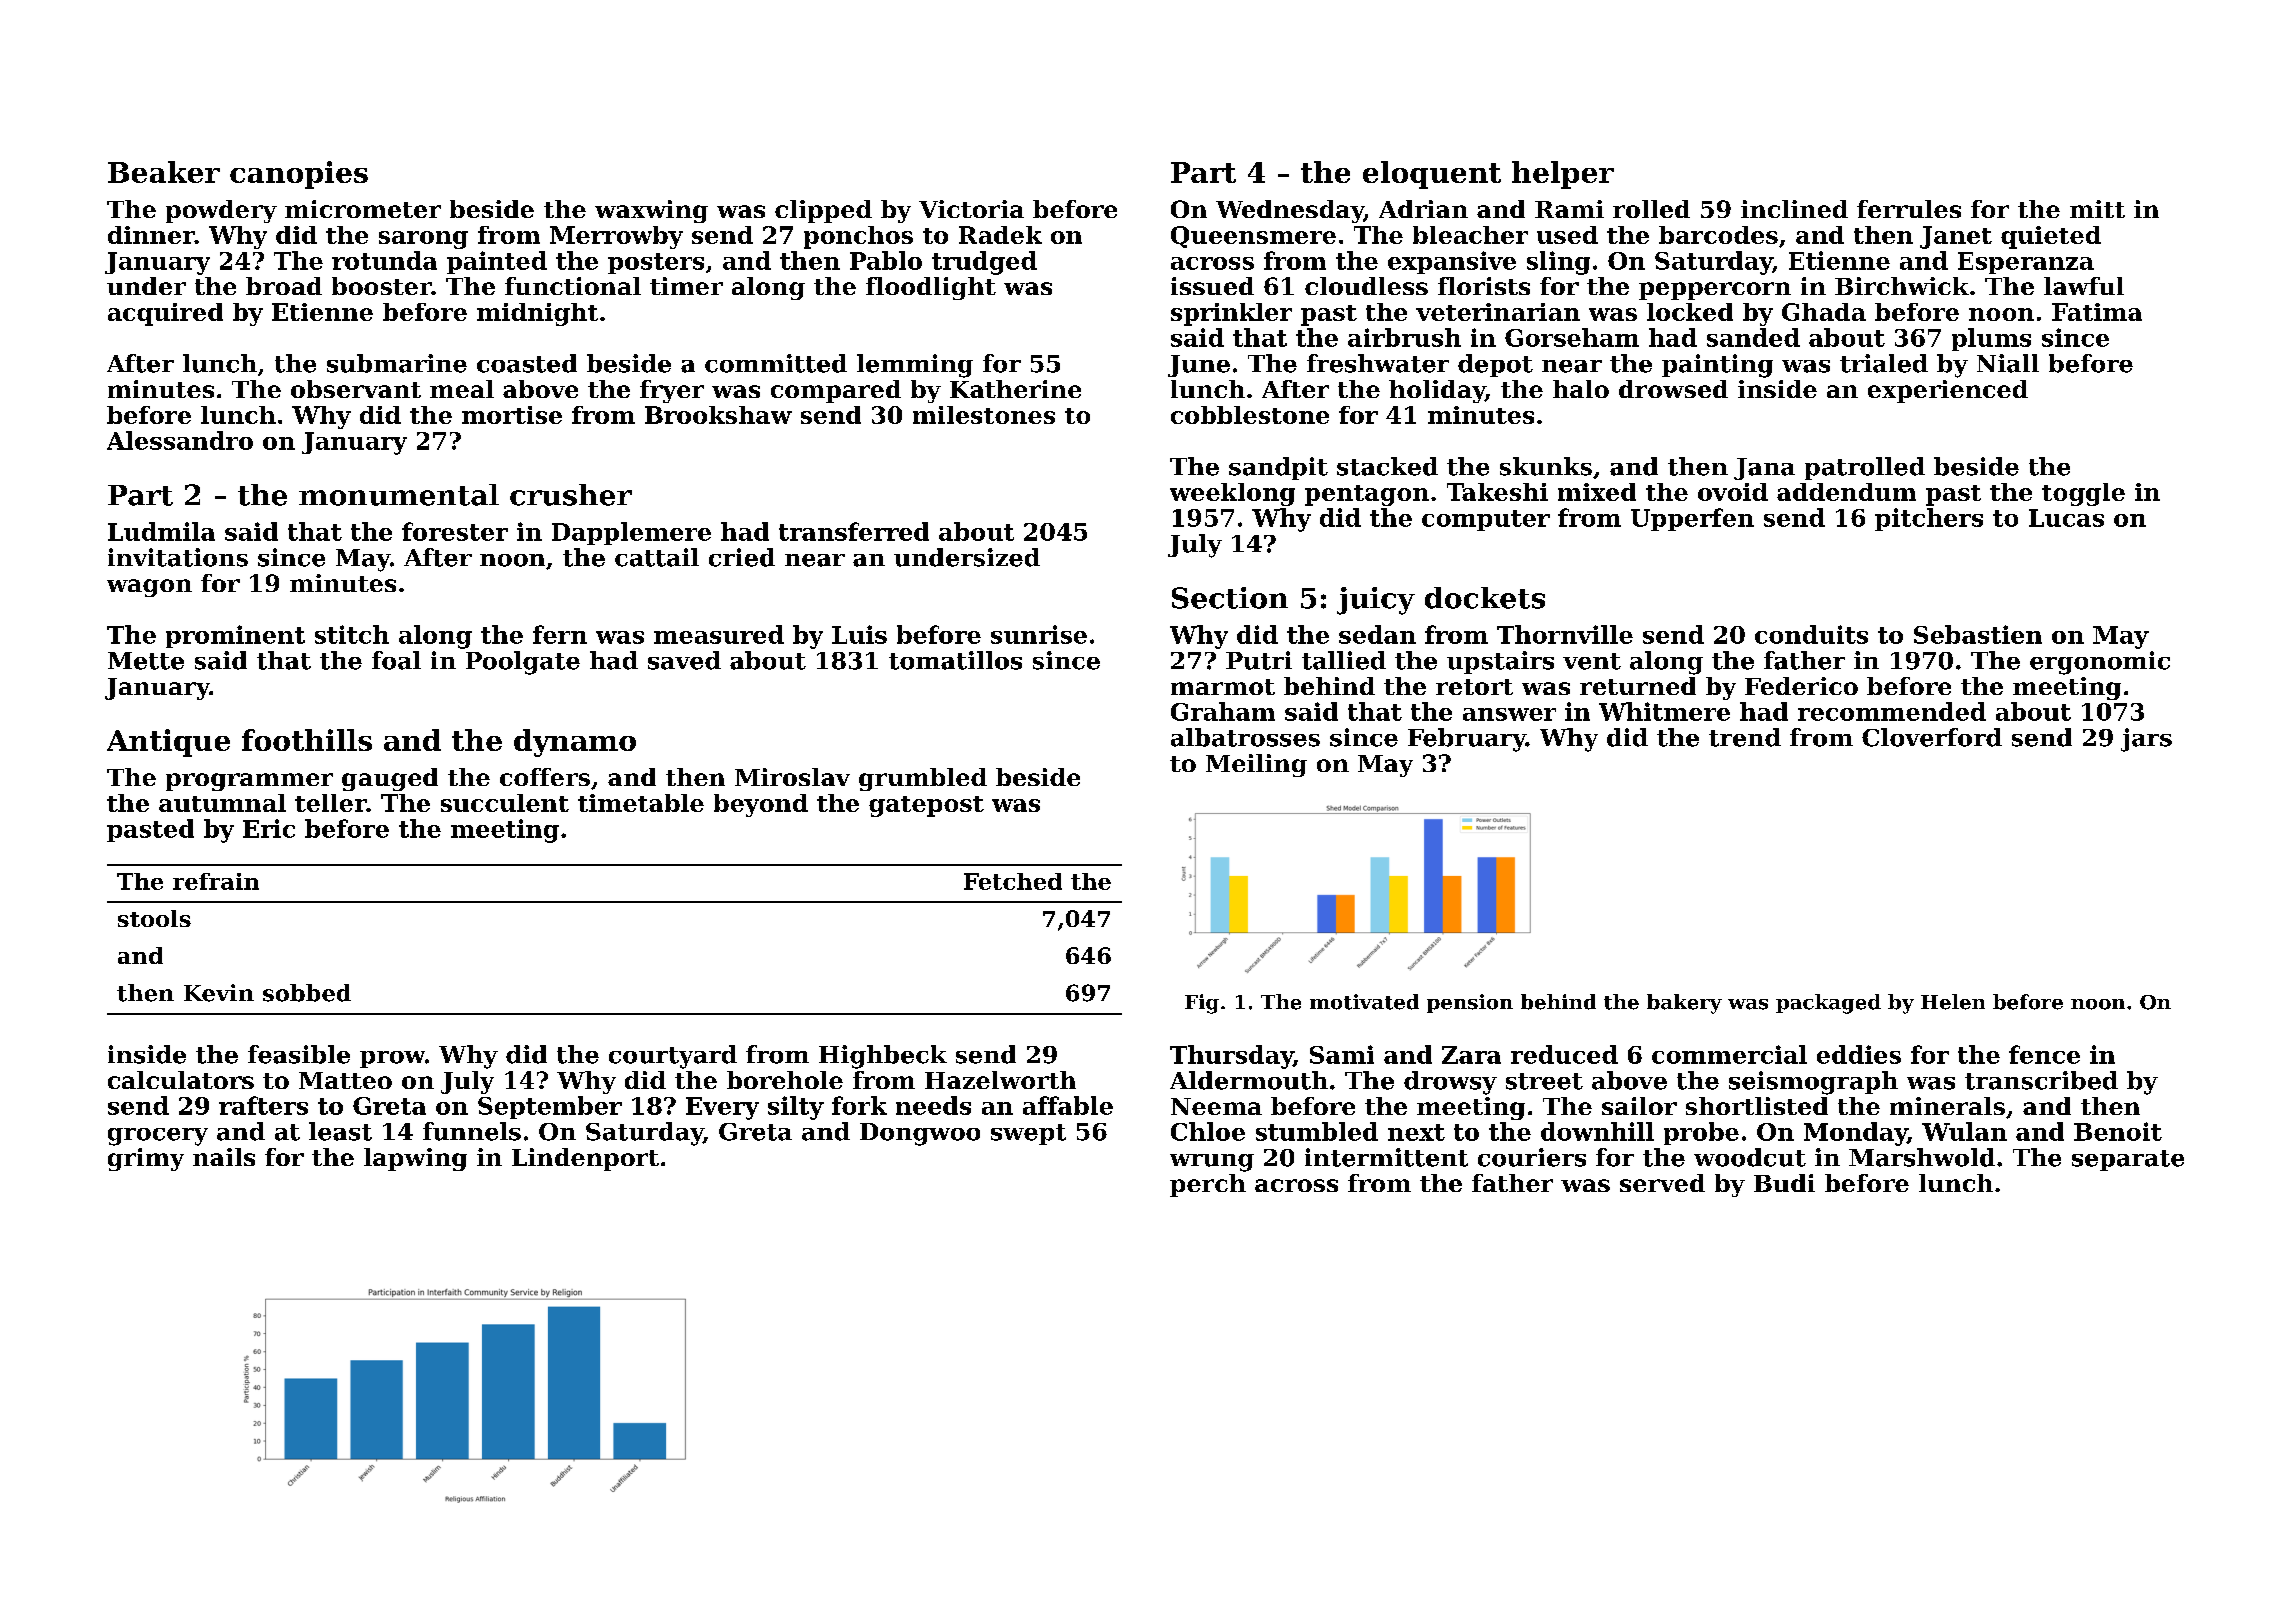  I want to click on toggle, so click(2083, 494).
